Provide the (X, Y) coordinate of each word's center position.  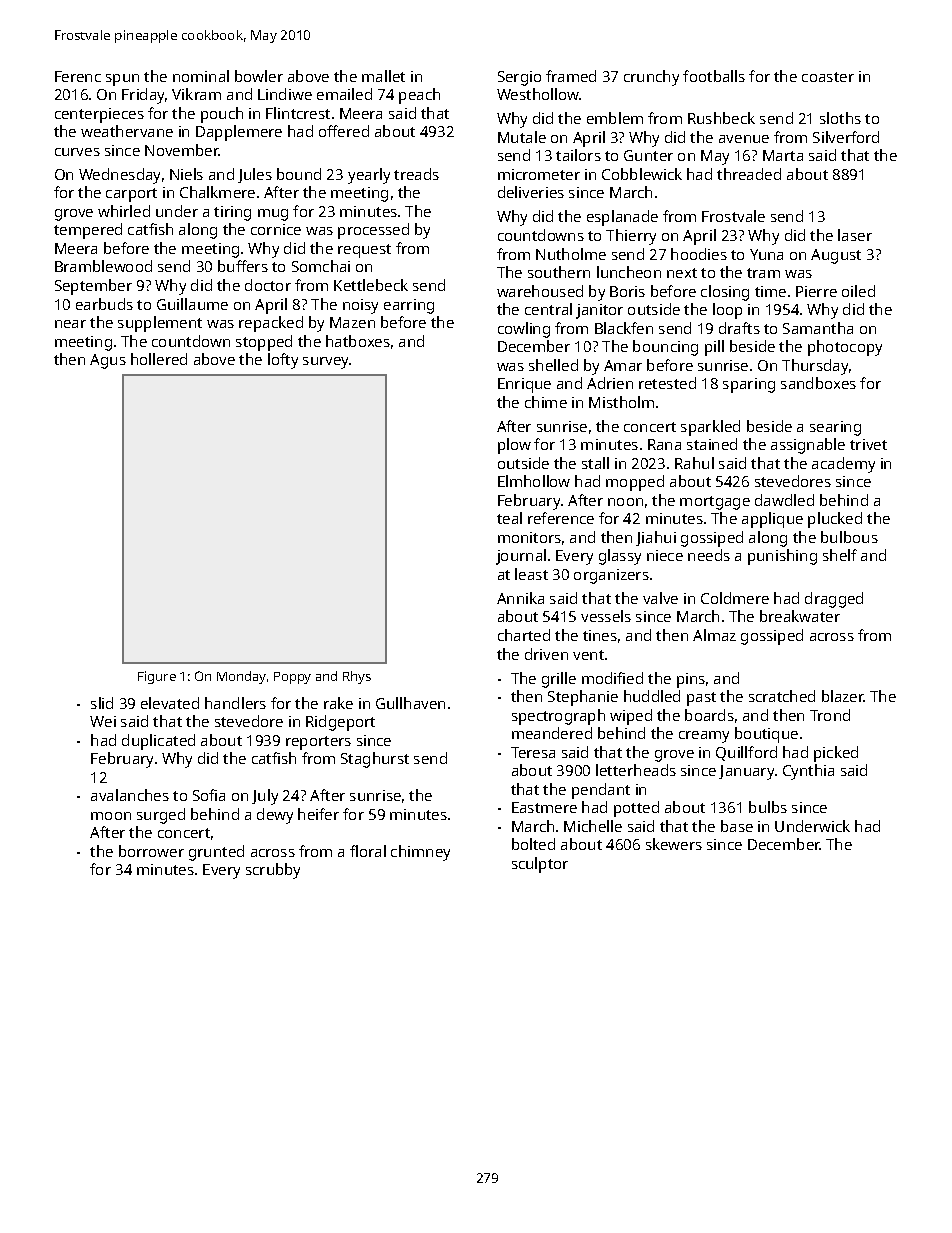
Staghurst (375, 760)
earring (409, 306)
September (93, 287)
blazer (843, 696)
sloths (840, 118)
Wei (103, 721)
